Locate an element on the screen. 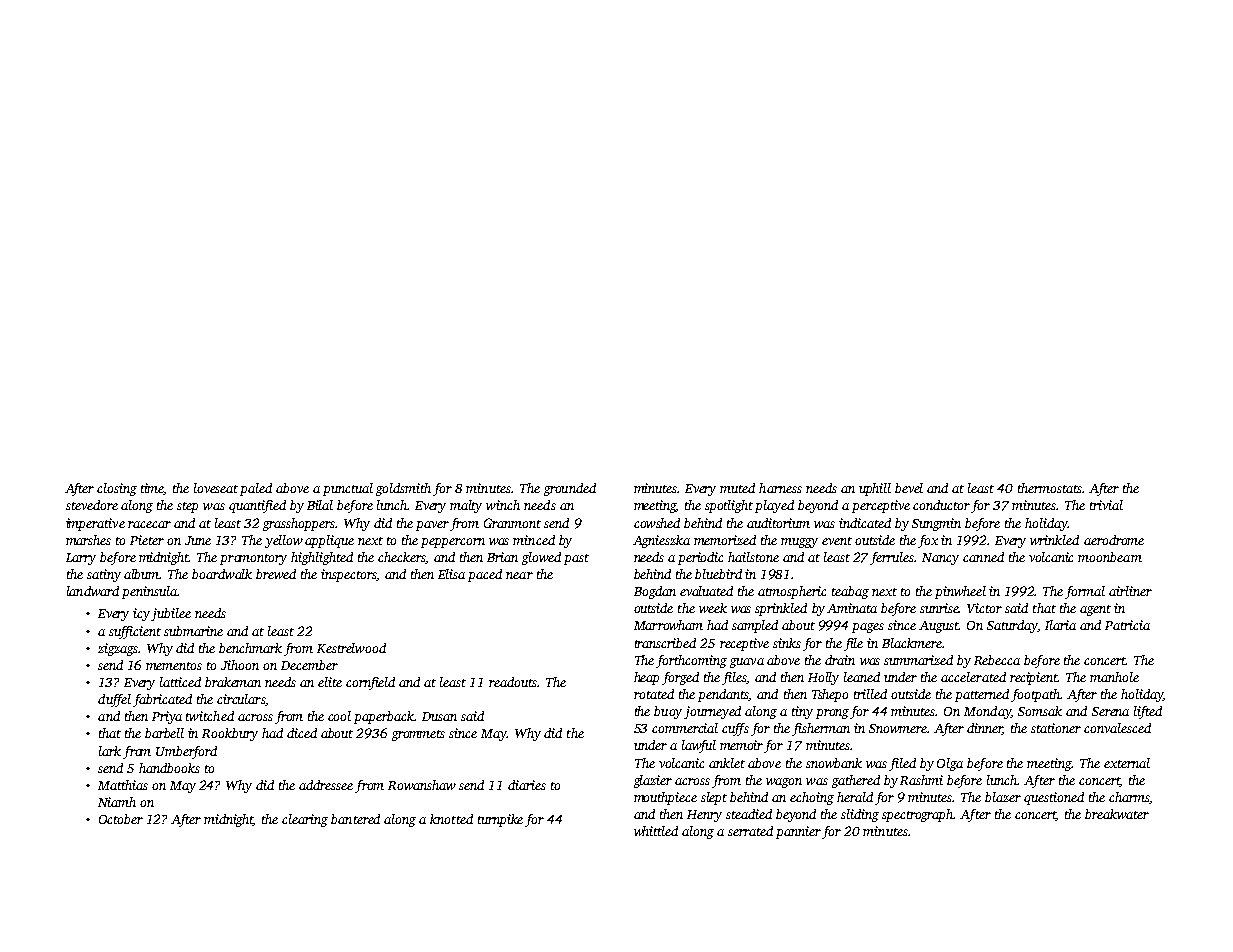 Image resolution: width=1233 pixels, height=952 pixels. October is located at coordinates (121, 819).
